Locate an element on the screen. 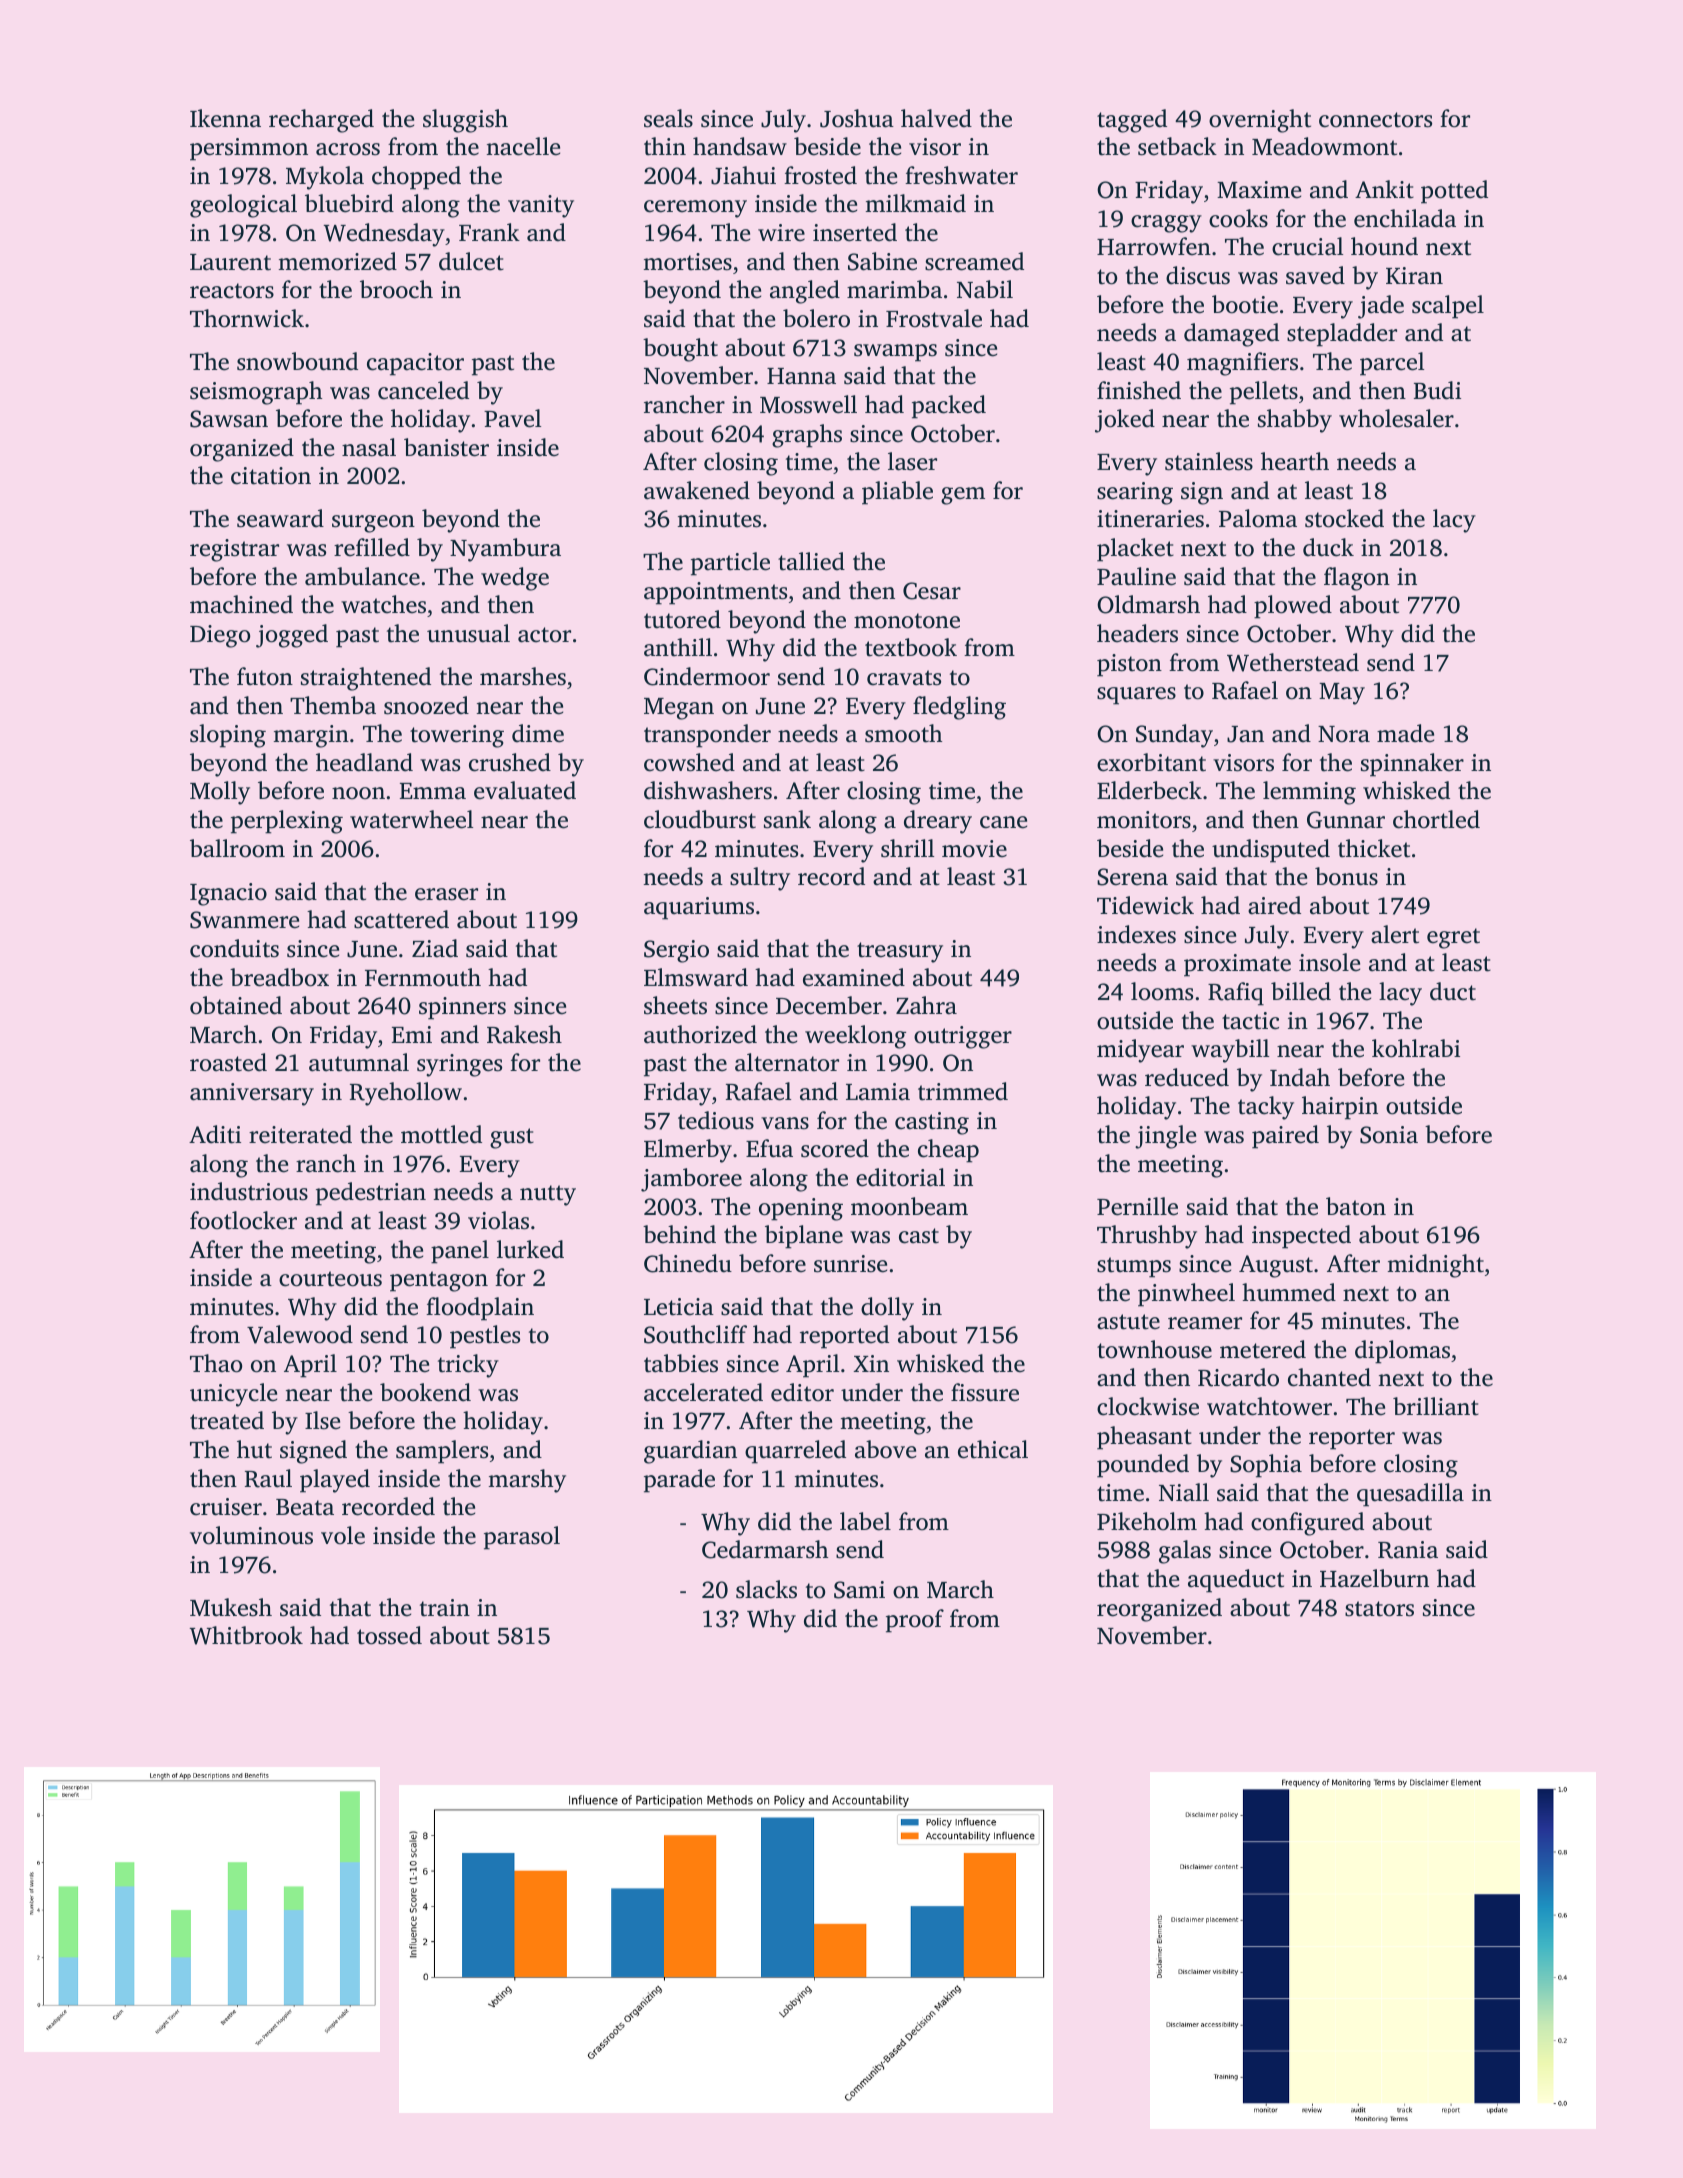 The image size is (1683, 2178). sunrise is located at coordinates (850, 1264).
